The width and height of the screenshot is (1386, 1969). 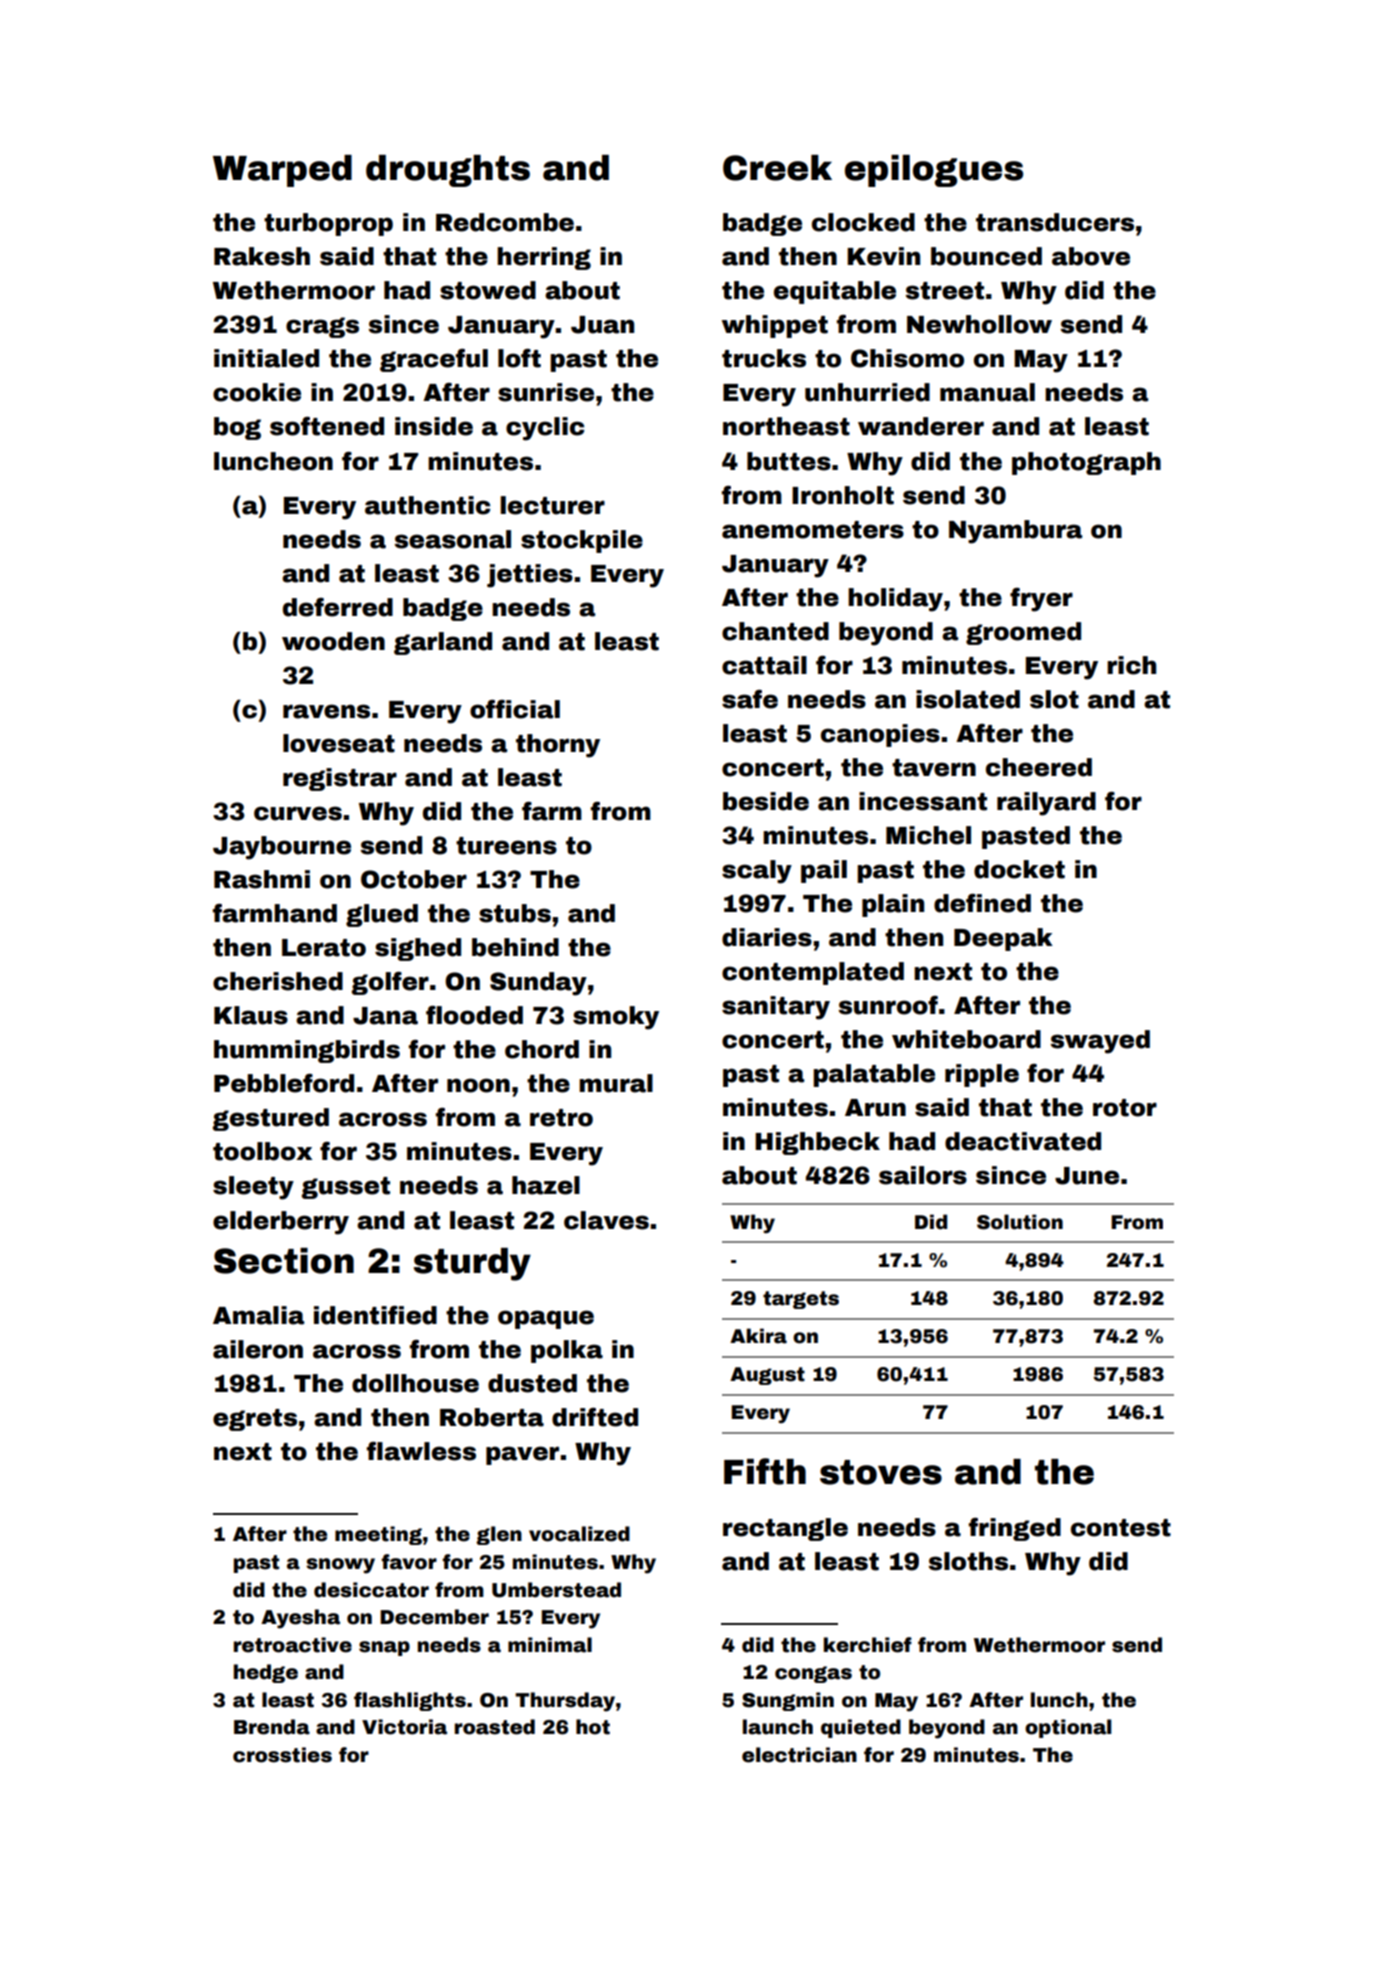 I want to click on swayed, so click(x=1100, y=1042).
